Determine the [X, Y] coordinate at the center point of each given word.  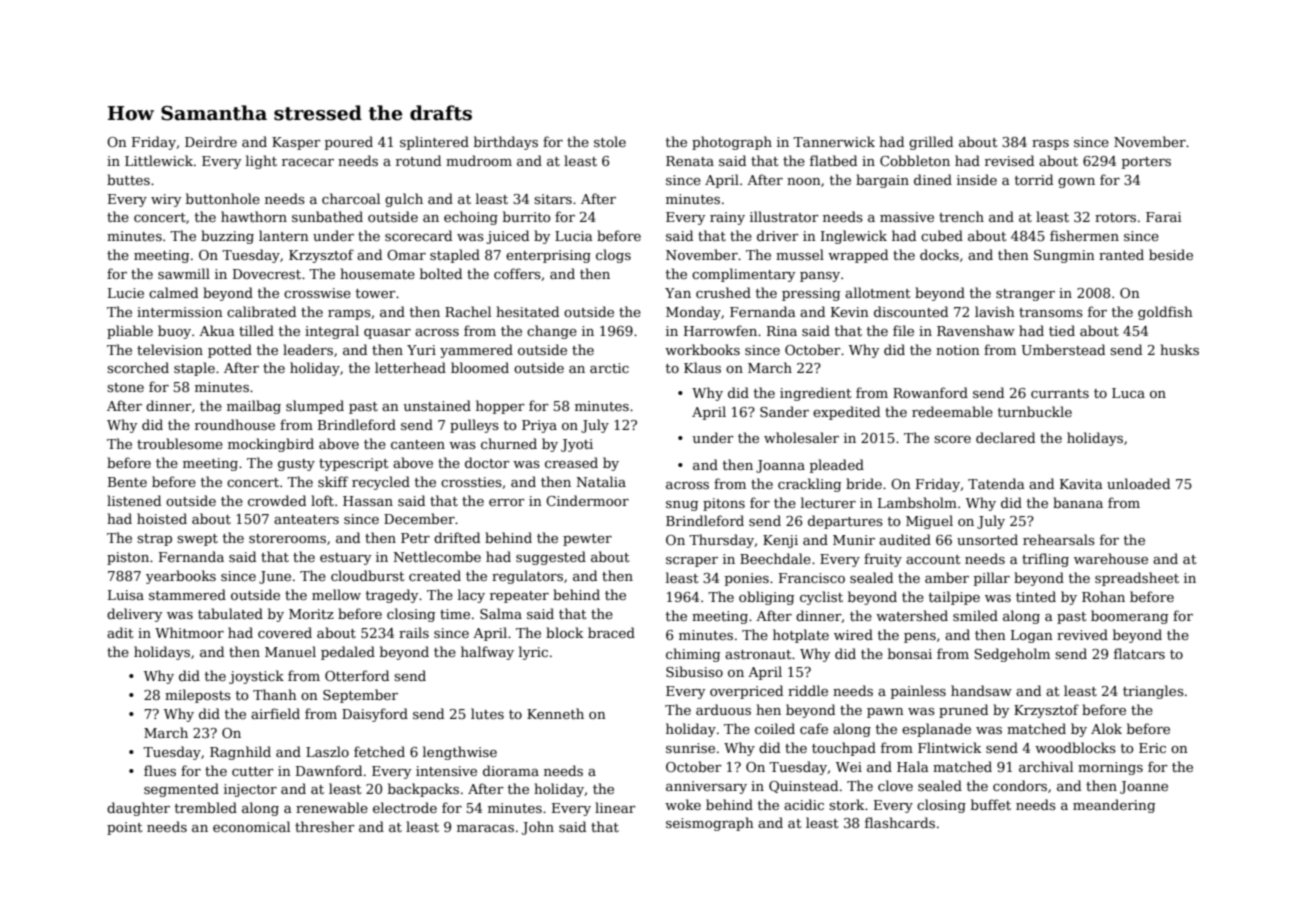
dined [933, 179]
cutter [253, 771]
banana [1078, 502]
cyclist [821, 598]
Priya [539, 426]
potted [230, 351]
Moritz [311, 614]
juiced [507, 237]
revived [1082, 634]
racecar [308, 162]
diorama [511, 770]
